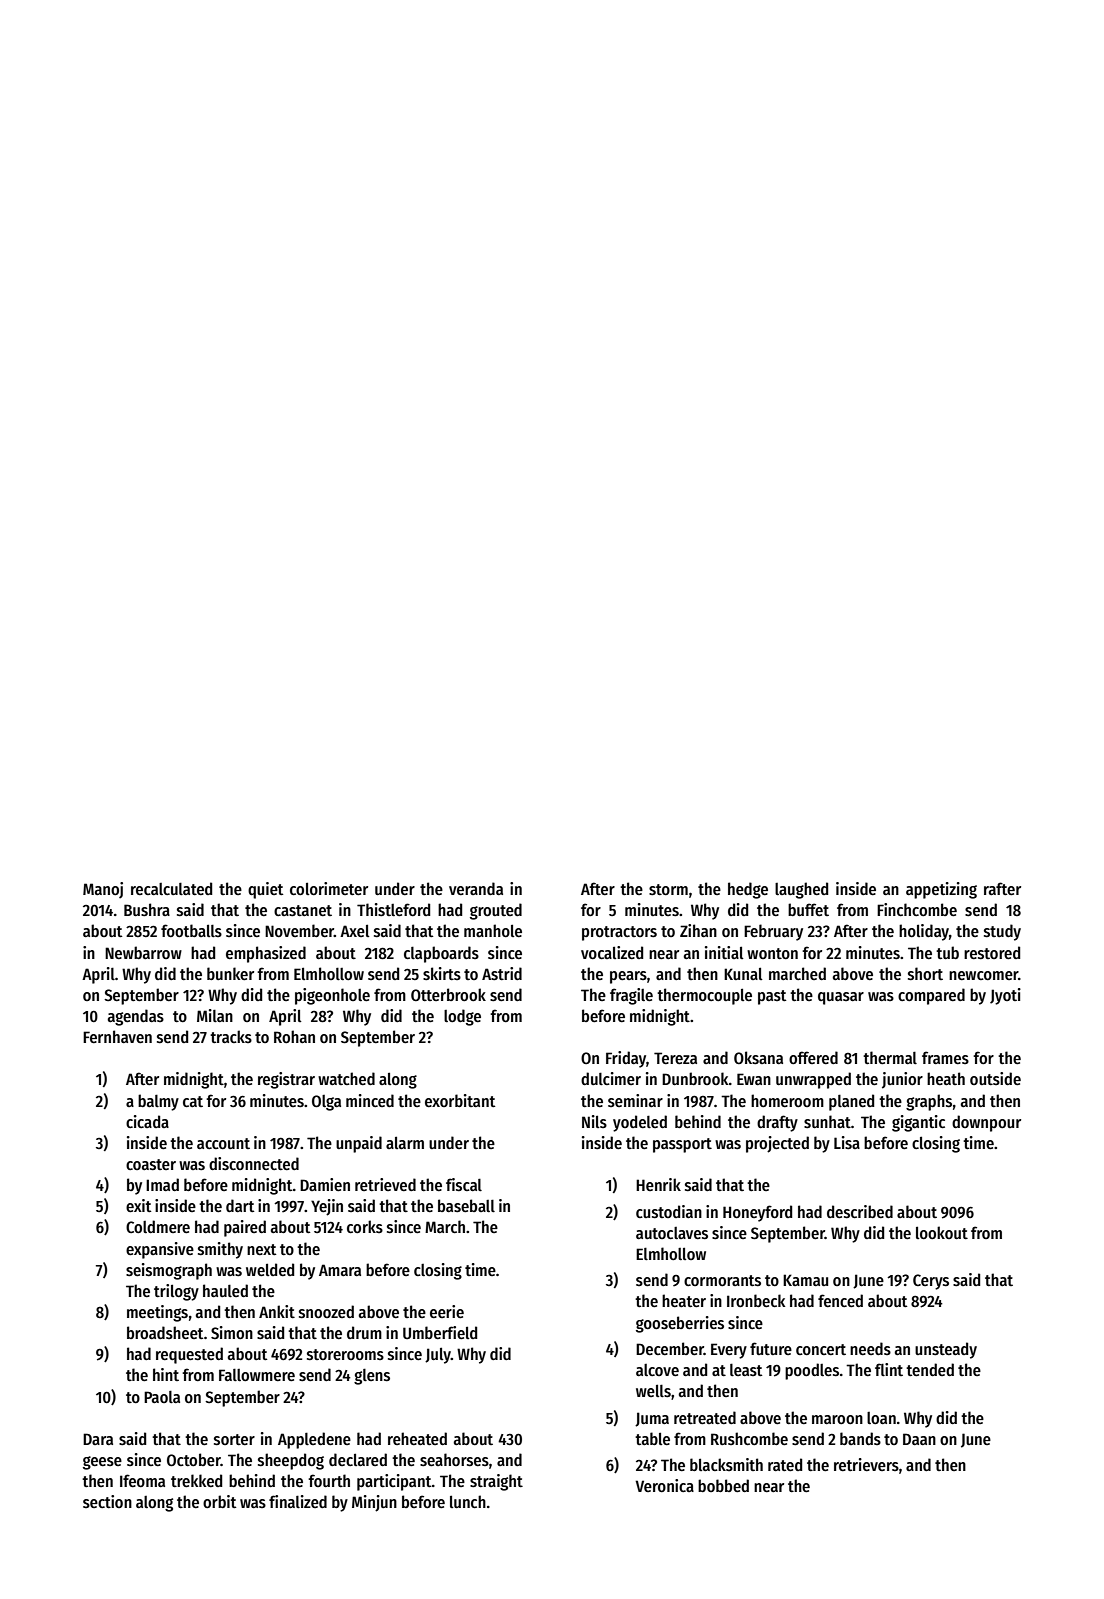 This image has width=1104, height=1599. What do you see at coordinates (924, 932) in the image?
I see `holiday` at bounding box center [924, 932].
